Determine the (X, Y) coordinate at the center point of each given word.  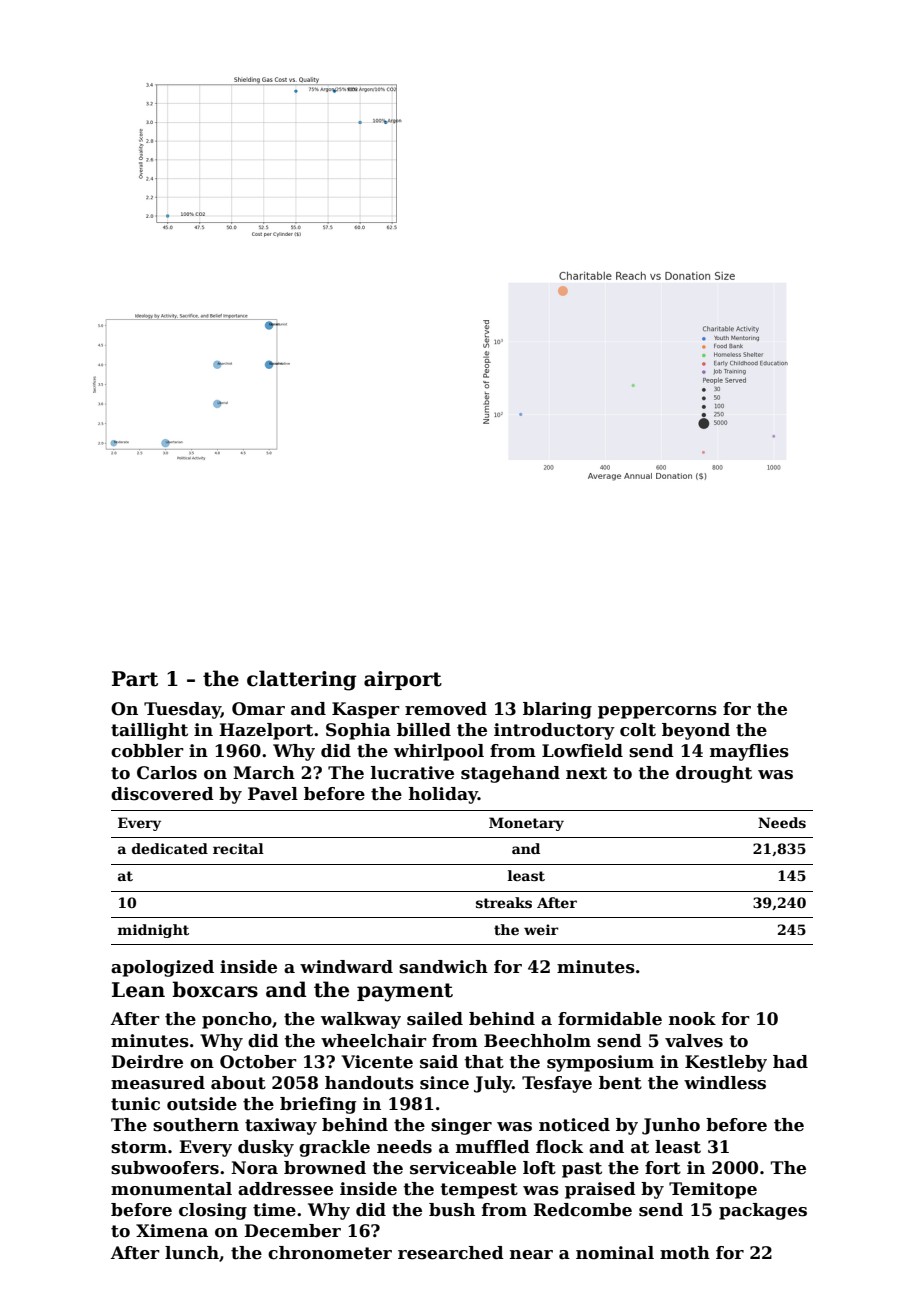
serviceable (463, 1168)
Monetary (526, 824)
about (238, 1083)
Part (135, 679)
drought (714, 774)
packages (763, 1211)
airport (403, 680)
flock (559, 1147)
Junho (671, 1126)
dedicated (170, 848)
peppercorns (657, 712)
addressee (285, 1189)
